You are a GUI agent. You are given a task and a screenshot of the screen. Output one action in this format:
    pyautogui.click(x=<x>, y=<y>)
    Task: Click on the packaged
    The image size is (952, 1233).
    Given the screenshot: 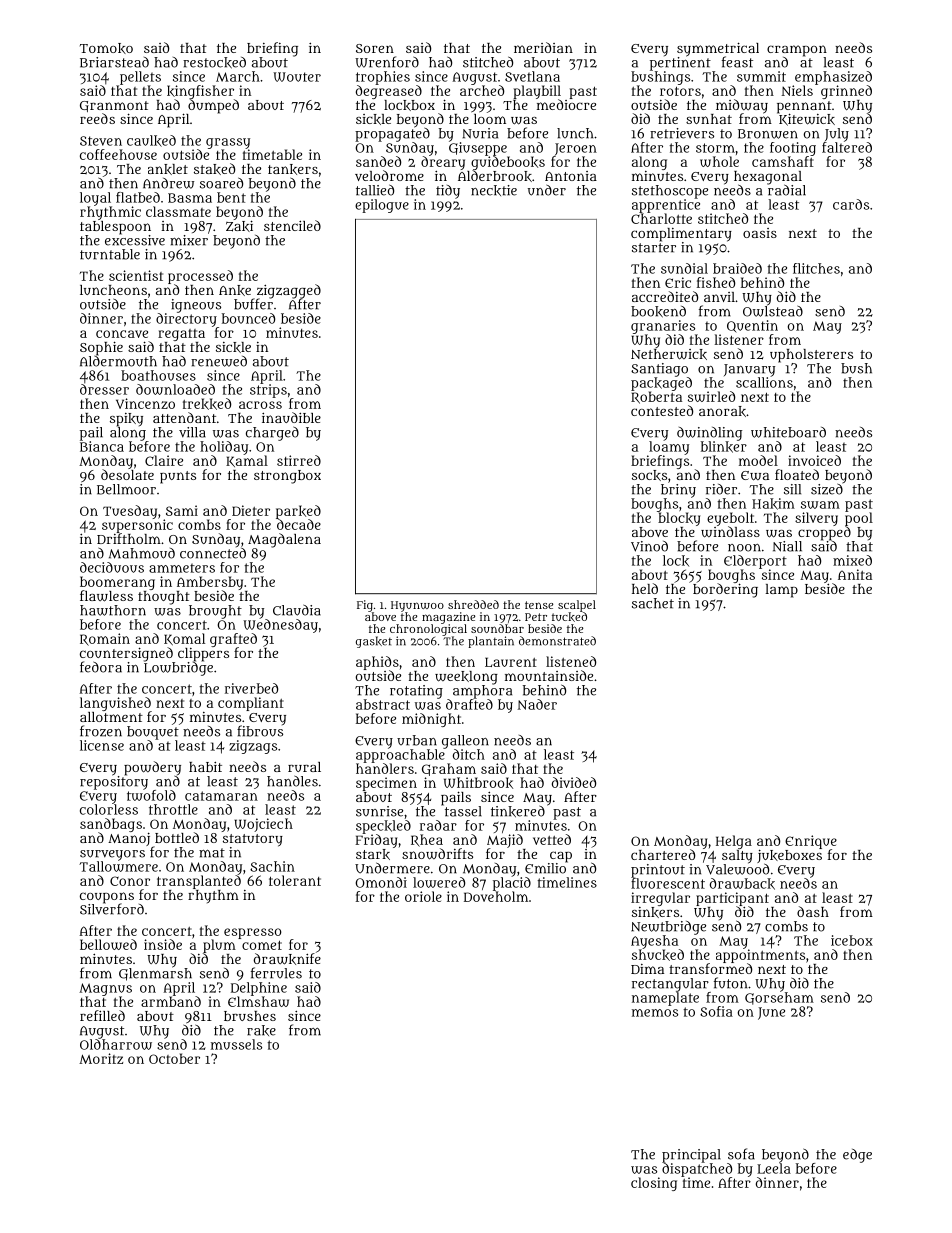 What is the action you would take?
    pyautogui.click(x=661, y=384)
